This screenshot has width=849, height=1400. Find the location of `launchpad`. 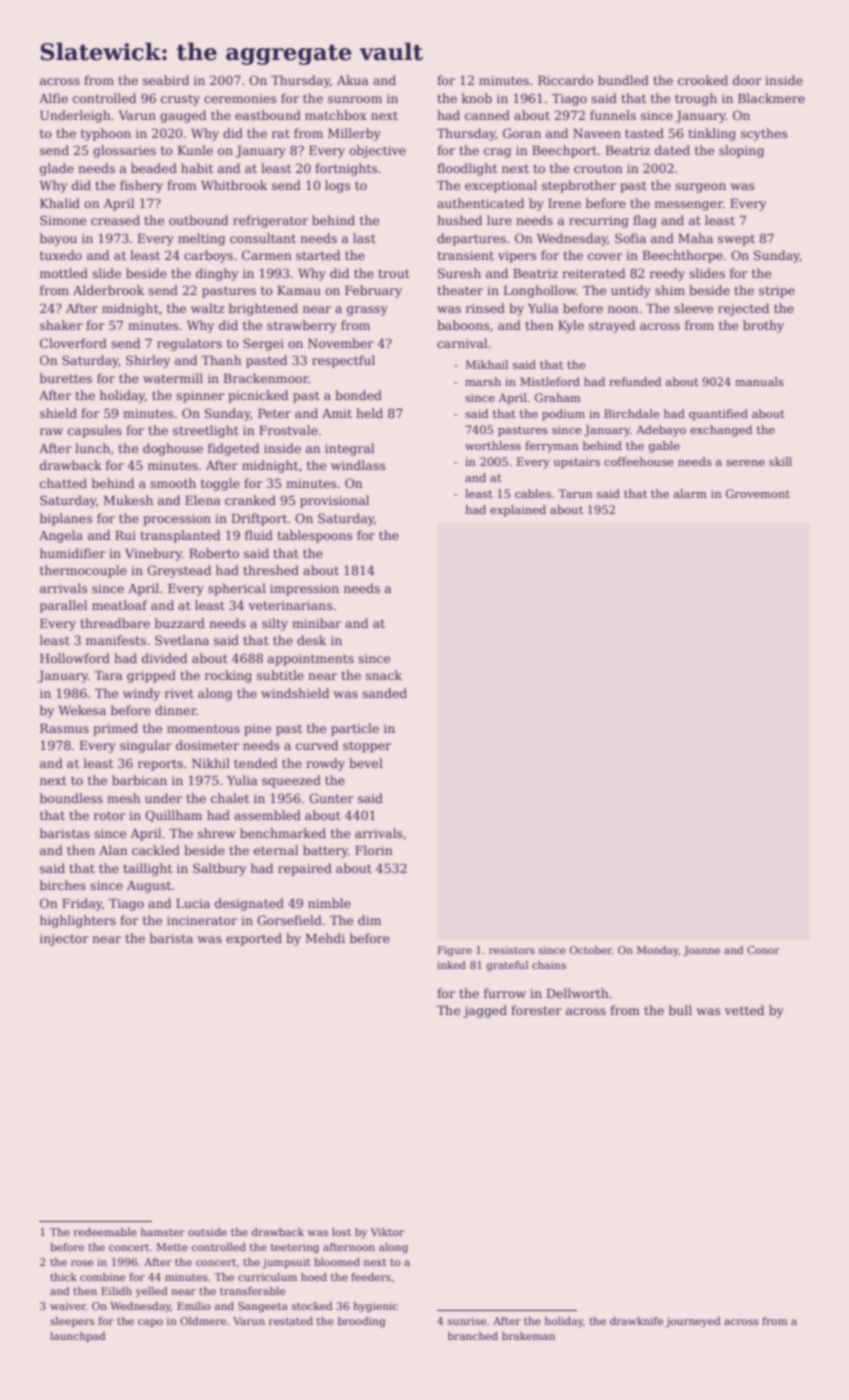

launchpad is located at coordinates (78, 1337).
